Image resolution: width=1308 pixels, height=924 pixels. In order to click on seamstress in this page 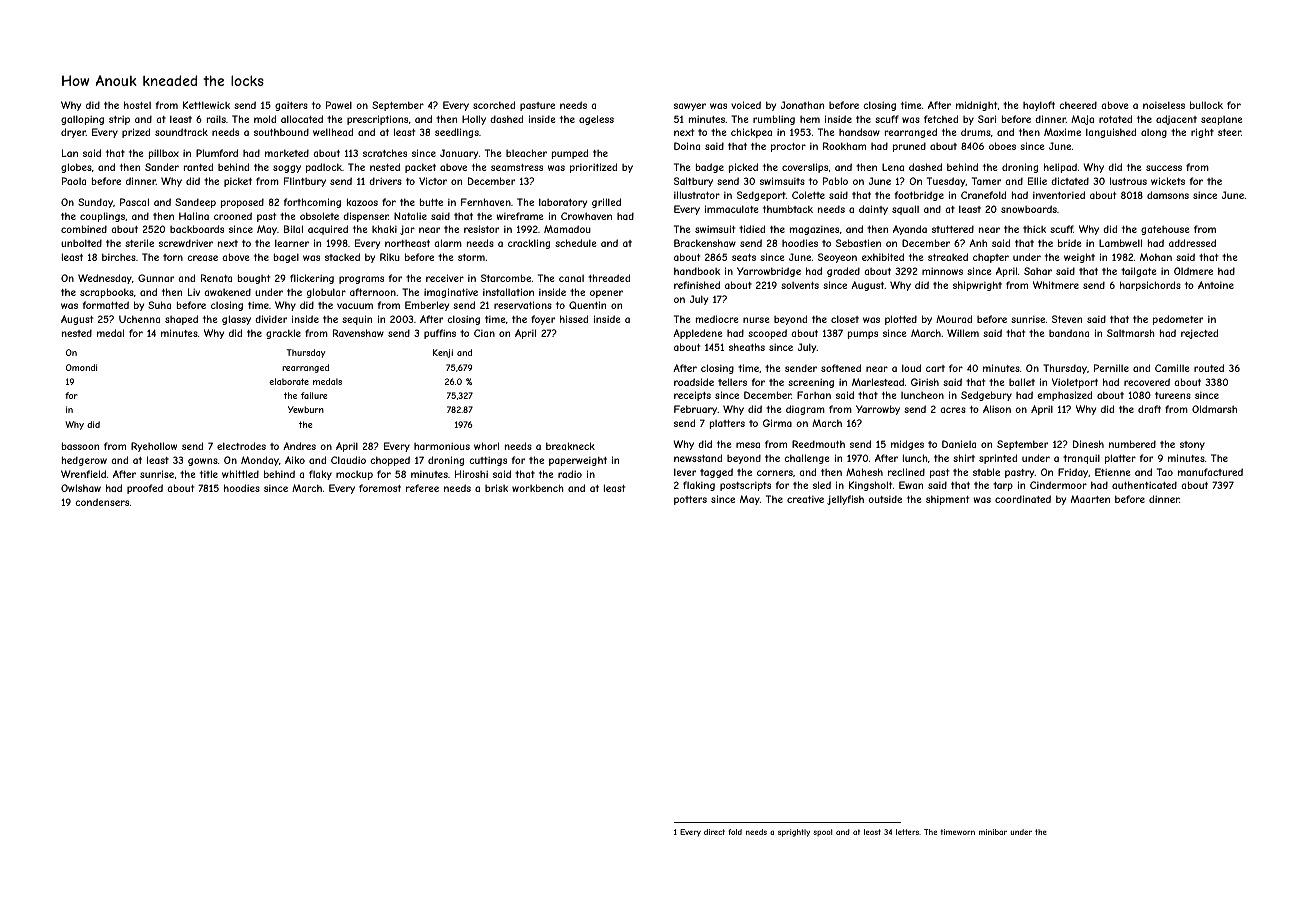, I will do `click(517, 167)`.
